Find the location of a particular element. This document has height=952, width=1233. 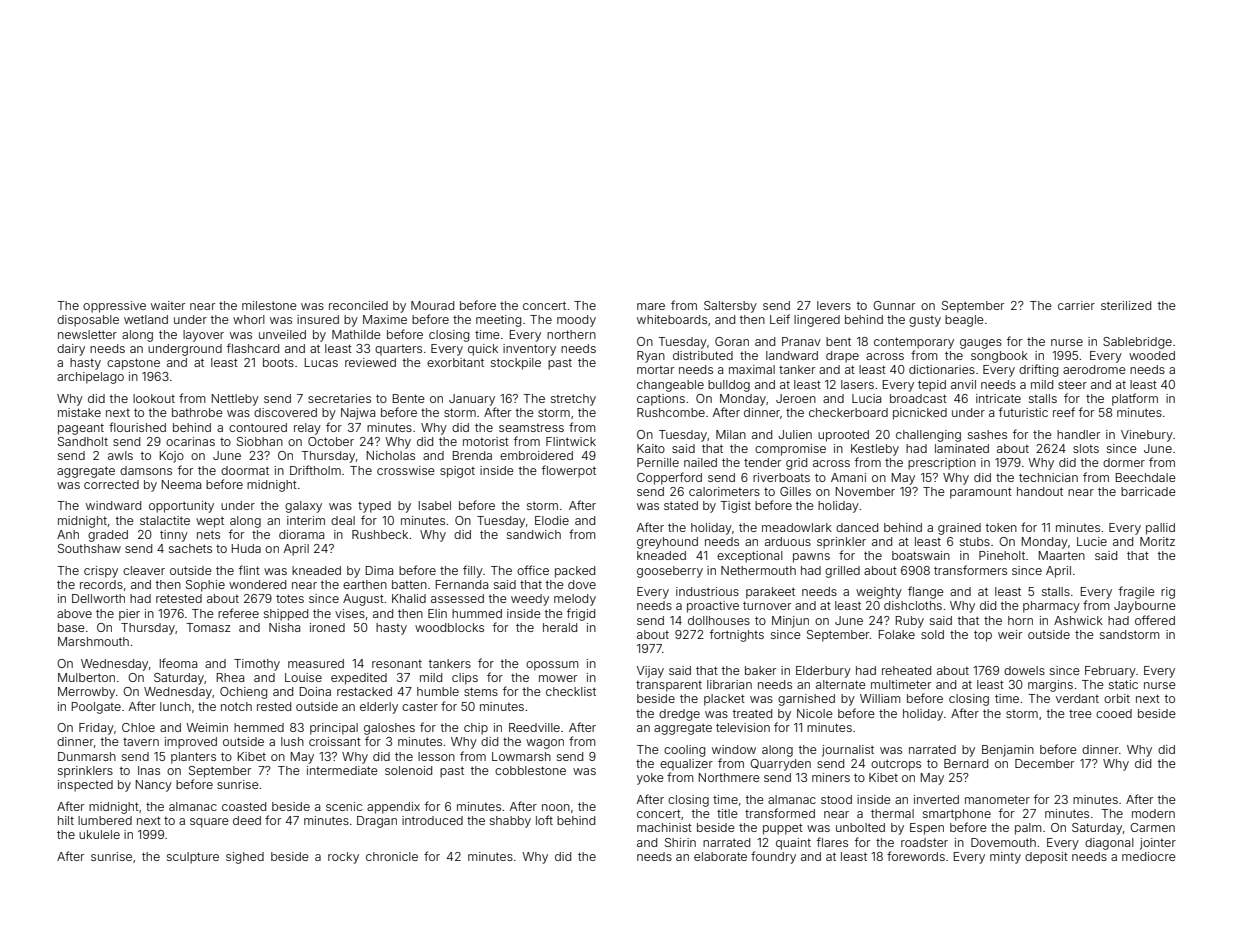

mortar is located at coordinates (655, 370).
